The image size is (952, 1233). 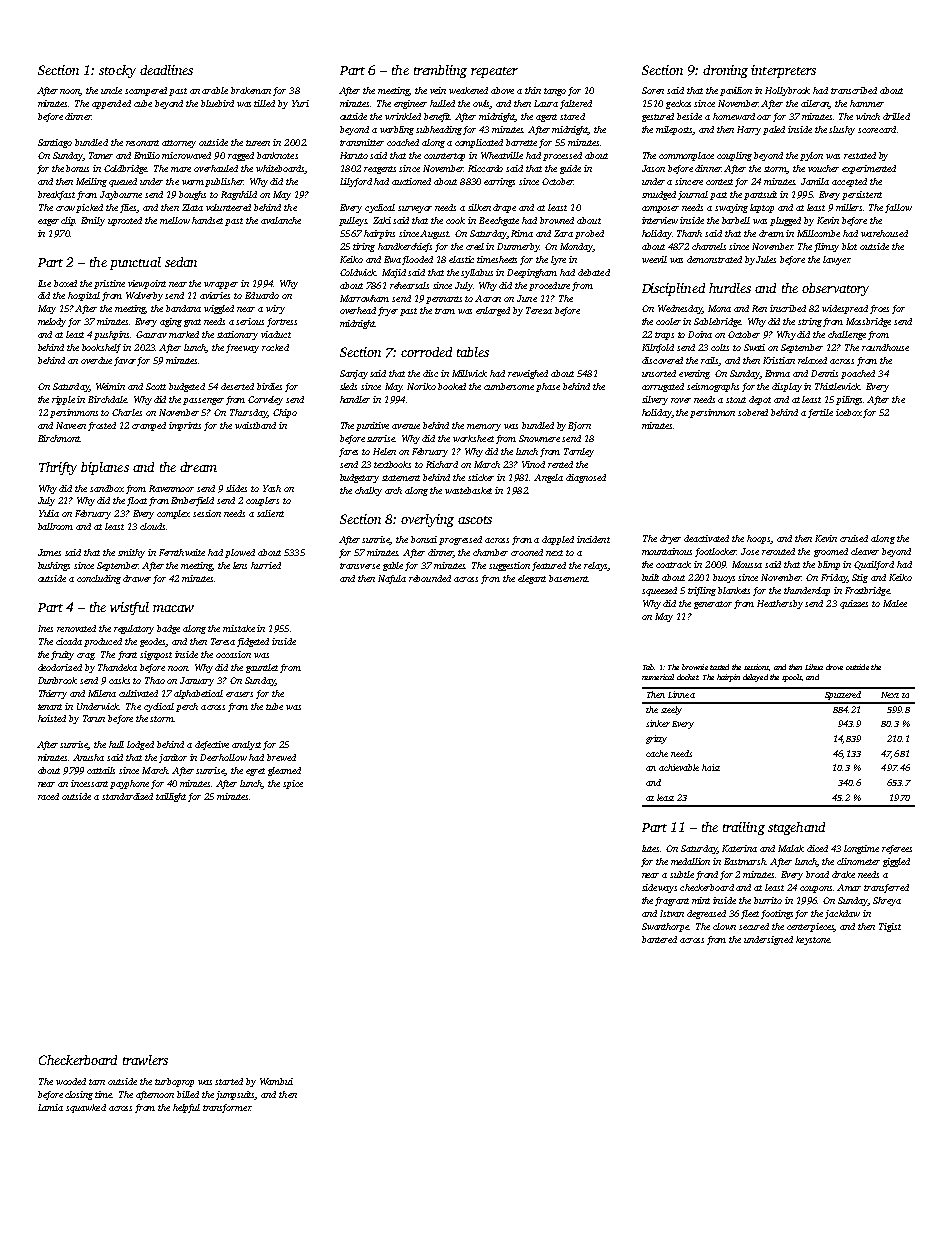 What do you see at coordinates (382, 220) in the screenshot?
I see `Zaki` at bounding box center [382, 220].
